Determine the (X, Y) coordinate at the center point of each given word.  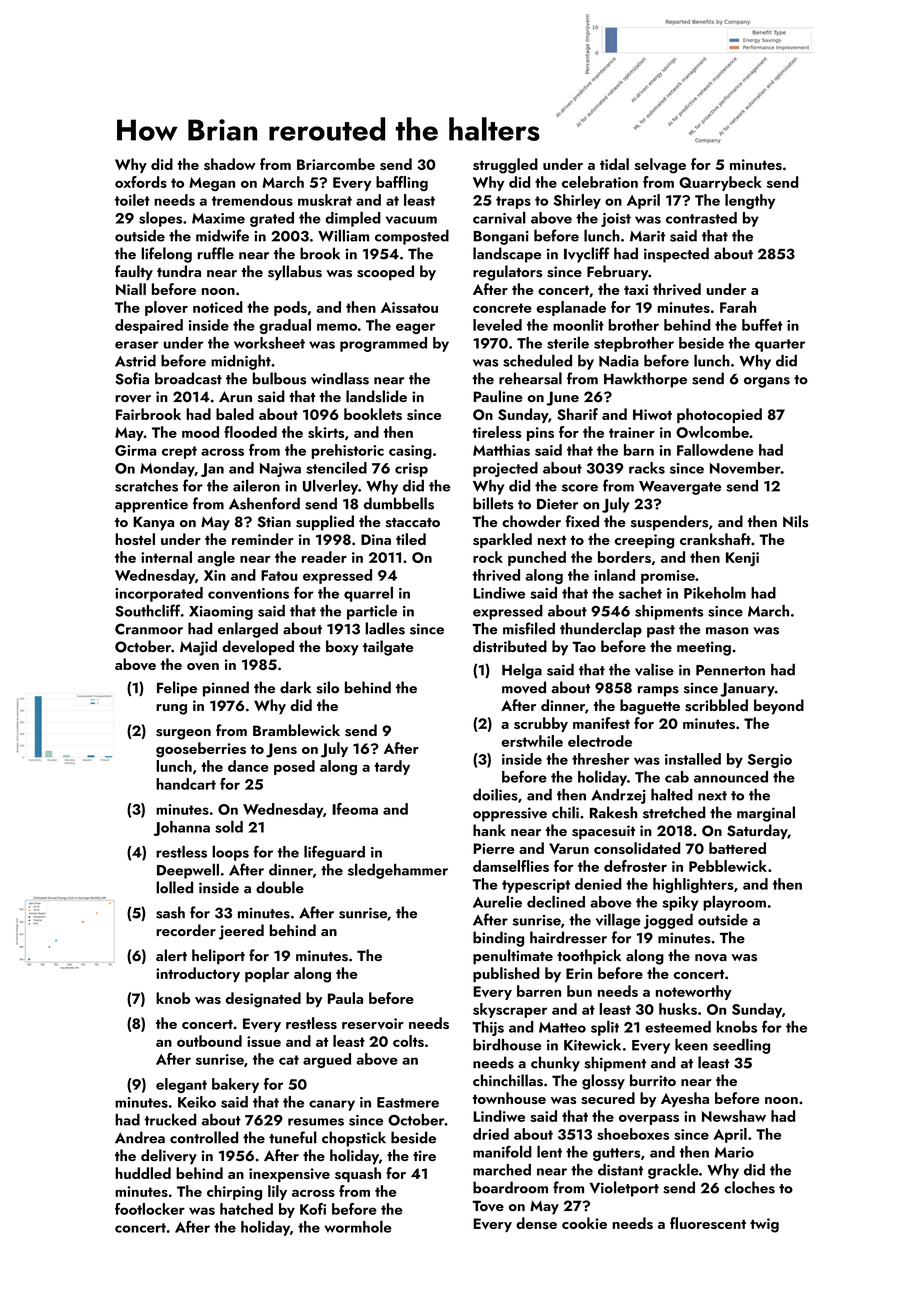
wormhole (358, 1226)
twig (764, 1225)
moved (524, 687)
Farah (738, 307)
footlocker (150, 1209)
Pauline (498, 396)
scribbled (716, 705)
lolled (174, 887)
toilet (132, 200)
